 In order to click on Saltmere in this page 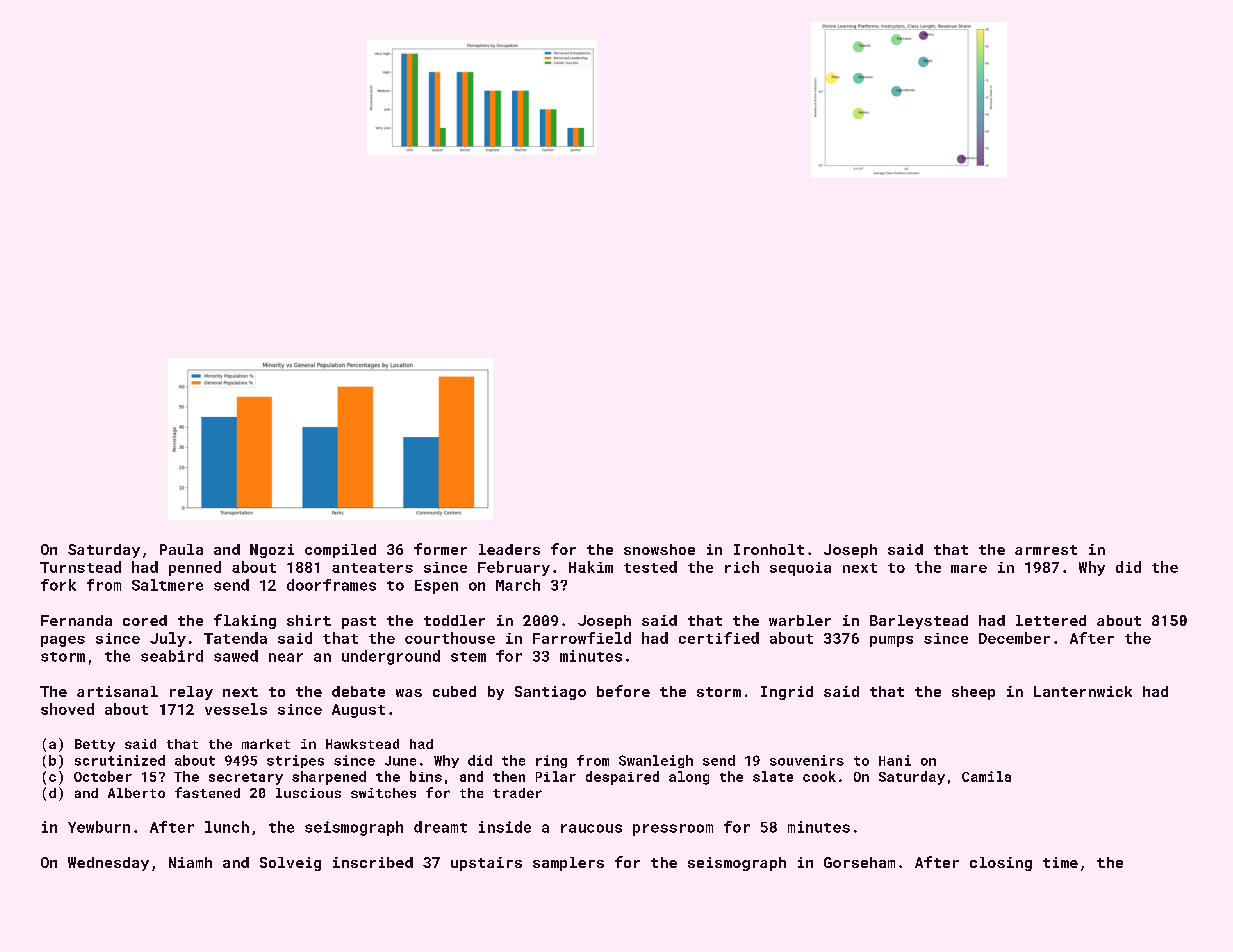, I will do `click(167, 585)`.
